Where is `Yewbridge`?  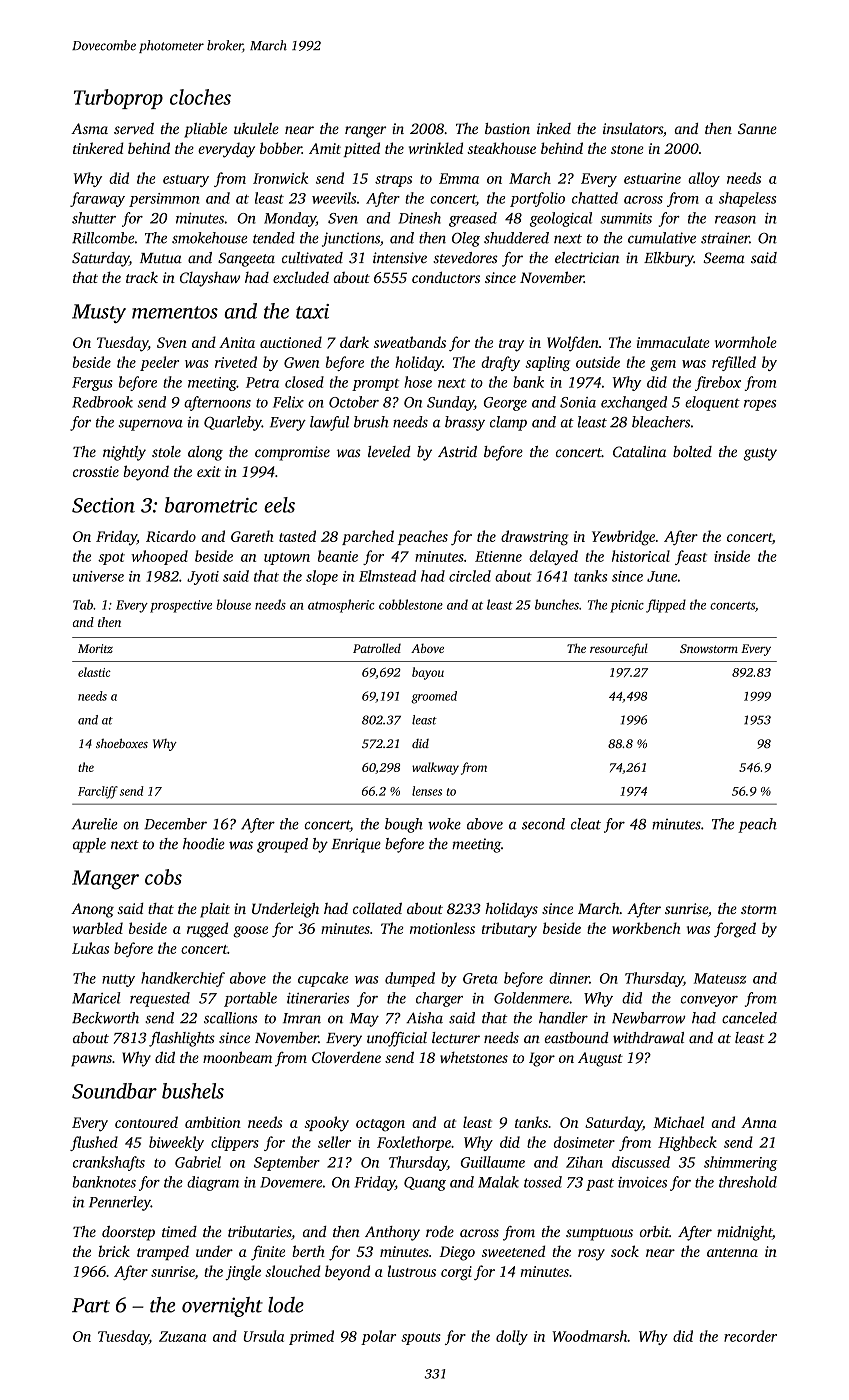 Yewbridge is located at coordinates (623, 538).
